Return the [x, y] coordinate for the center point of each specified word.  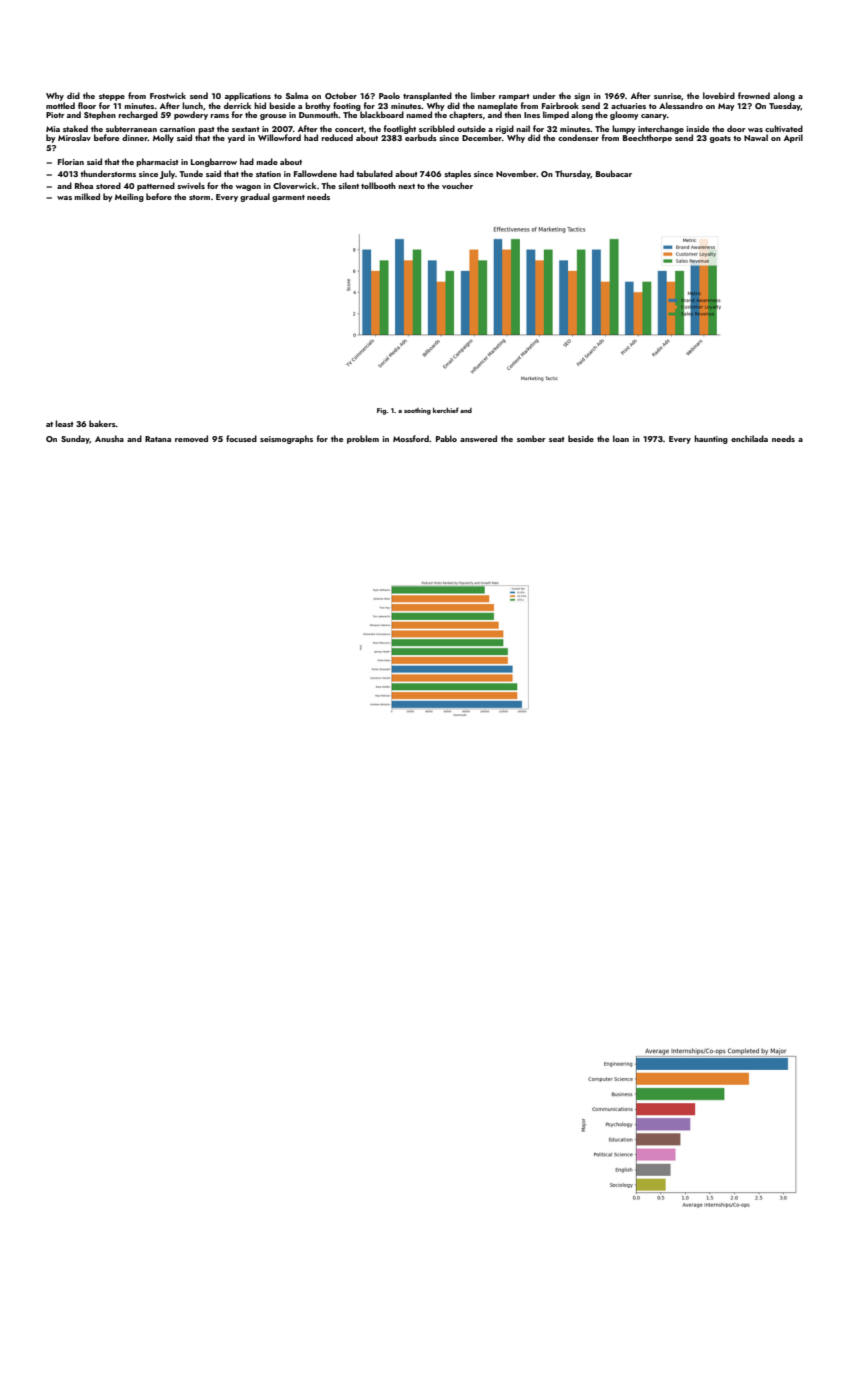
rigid [505, 129]
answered [478, 438]
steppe [112, 97]
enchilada [749, 438]
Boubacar [614, 173]
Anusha [109, 438]
